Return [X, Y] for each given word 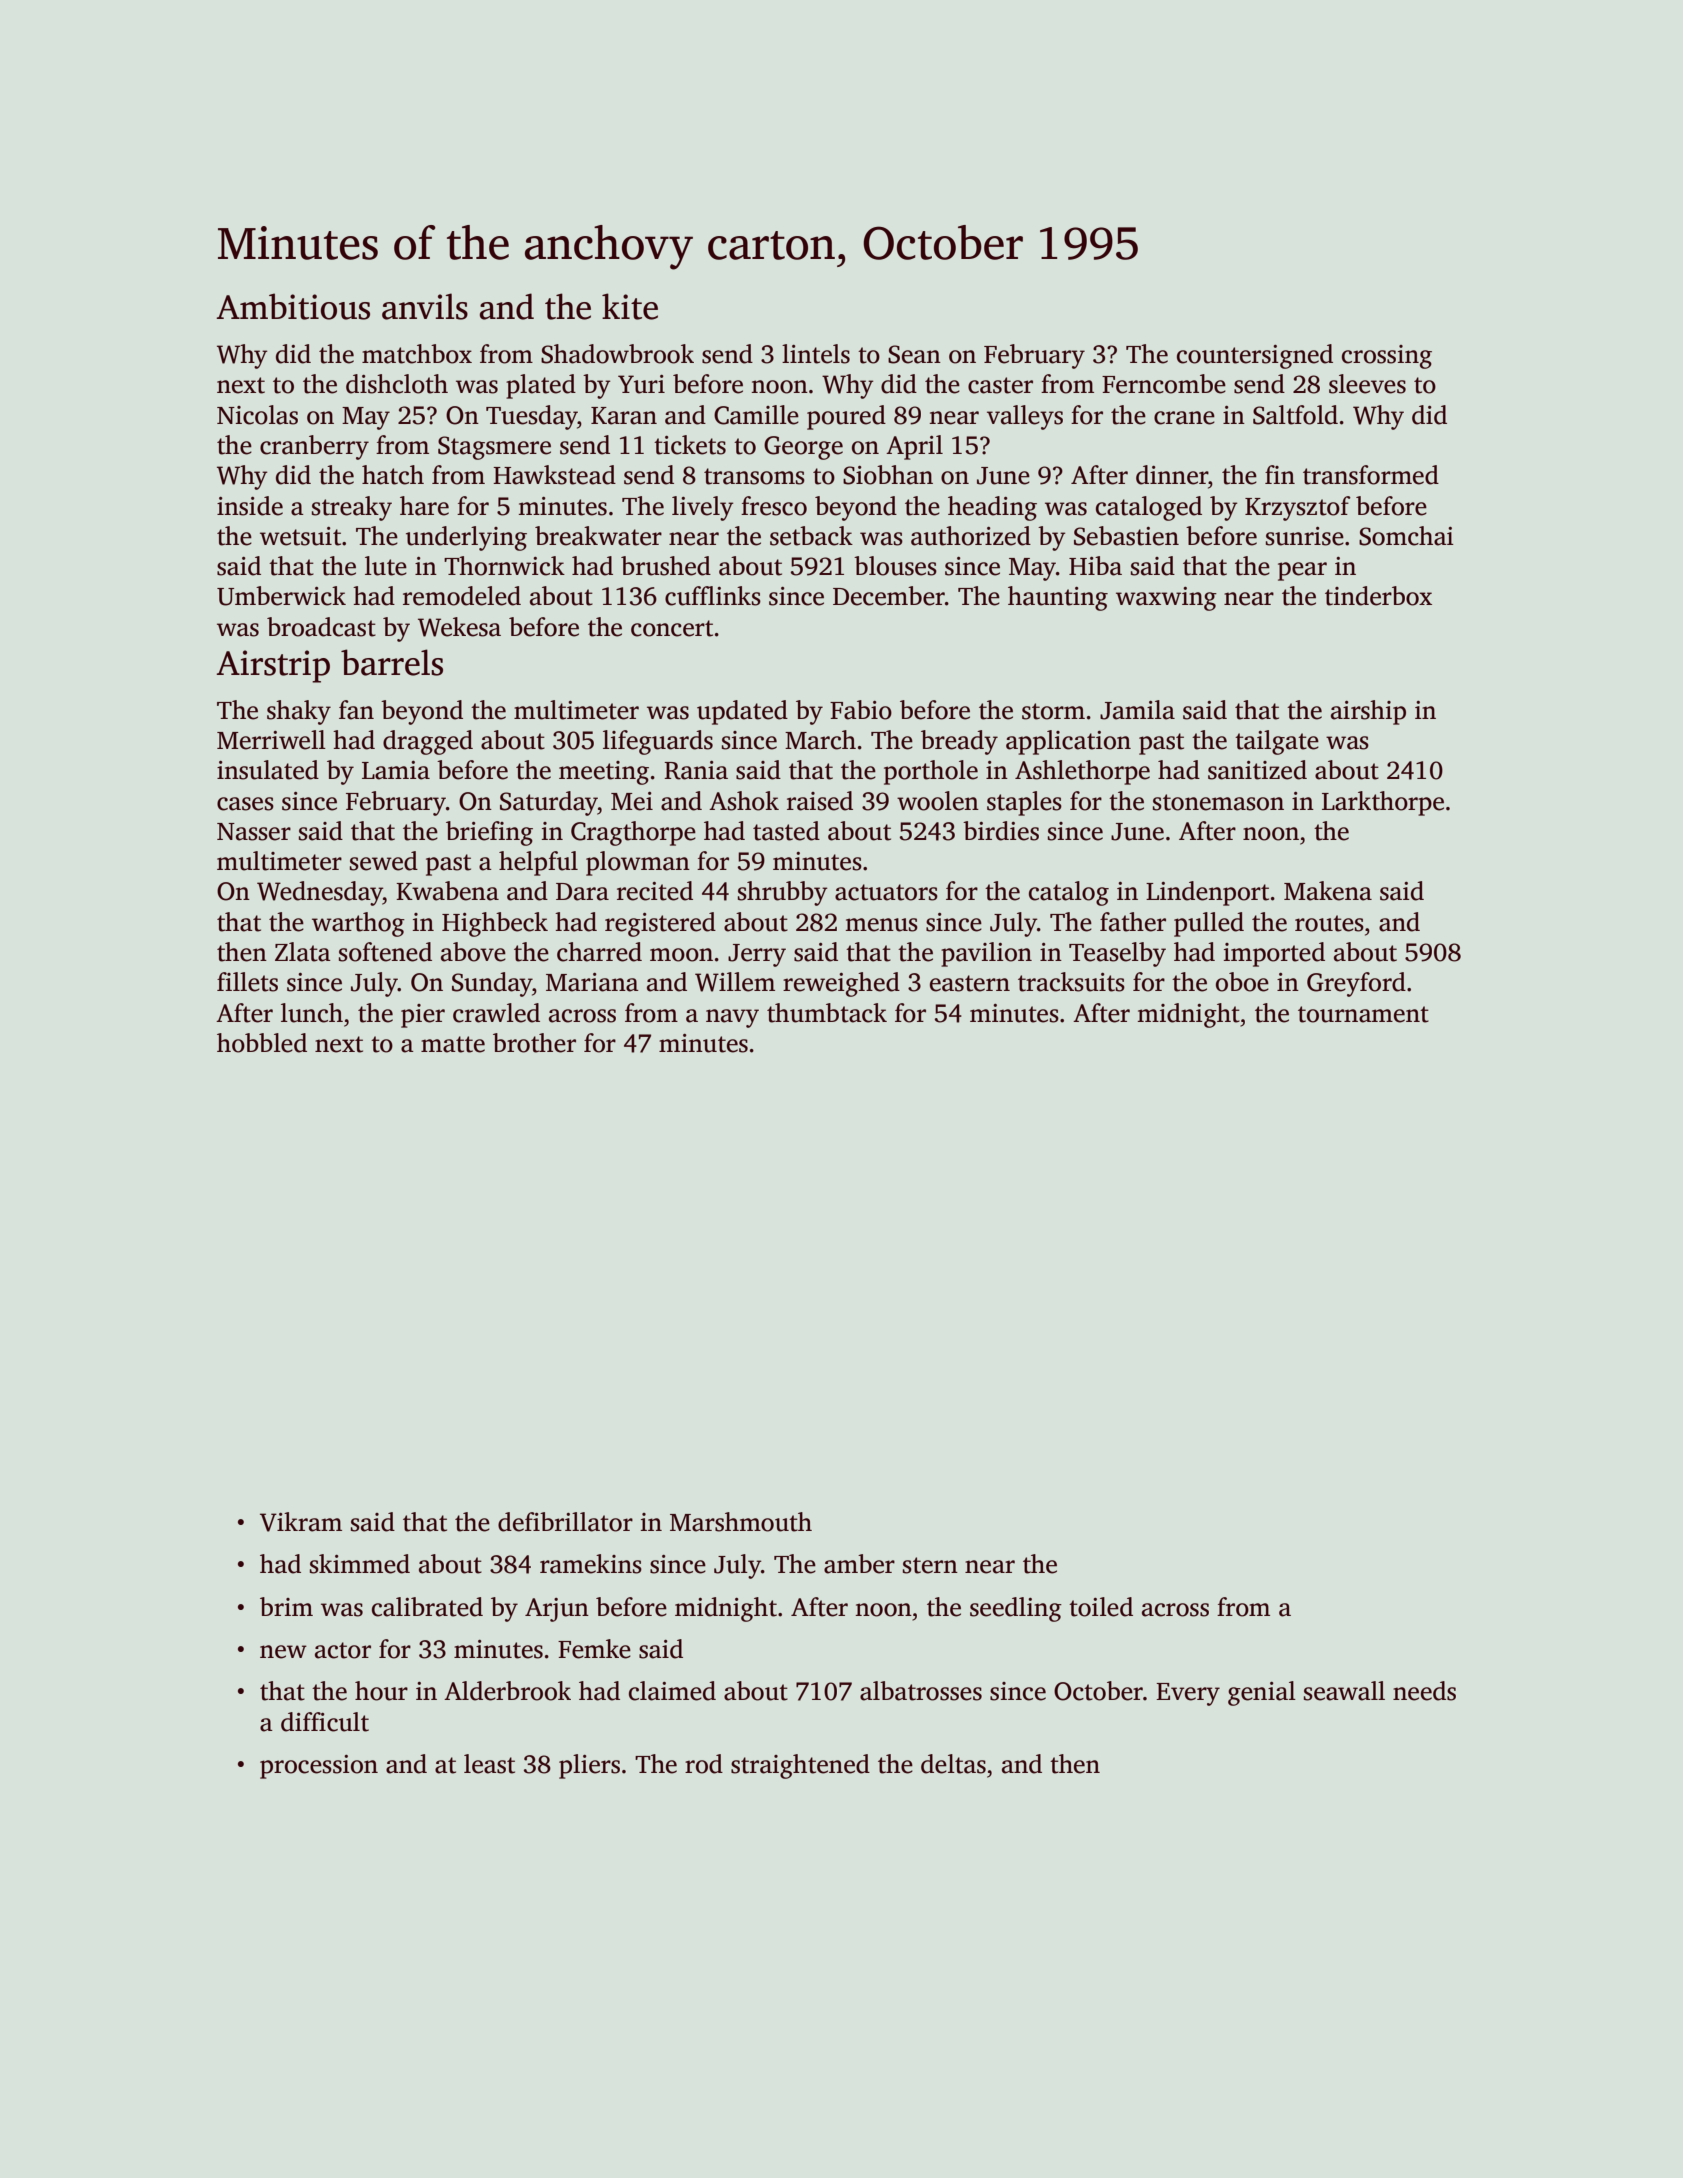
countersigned [1255, 356]
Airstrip [273, 666]
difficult [325, 1722]
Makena [1328, 891]
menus [881, 925]
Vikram [301, 1522]
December [889, 596]
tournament [1363, 1014]
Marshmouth [741, 1522]
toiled [1101, 1607]
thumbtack [827, 1013]
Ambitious [293, 306]
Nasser [254, 832]
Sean [914, 354]
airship [1368, 712]
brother [534, 1043]
